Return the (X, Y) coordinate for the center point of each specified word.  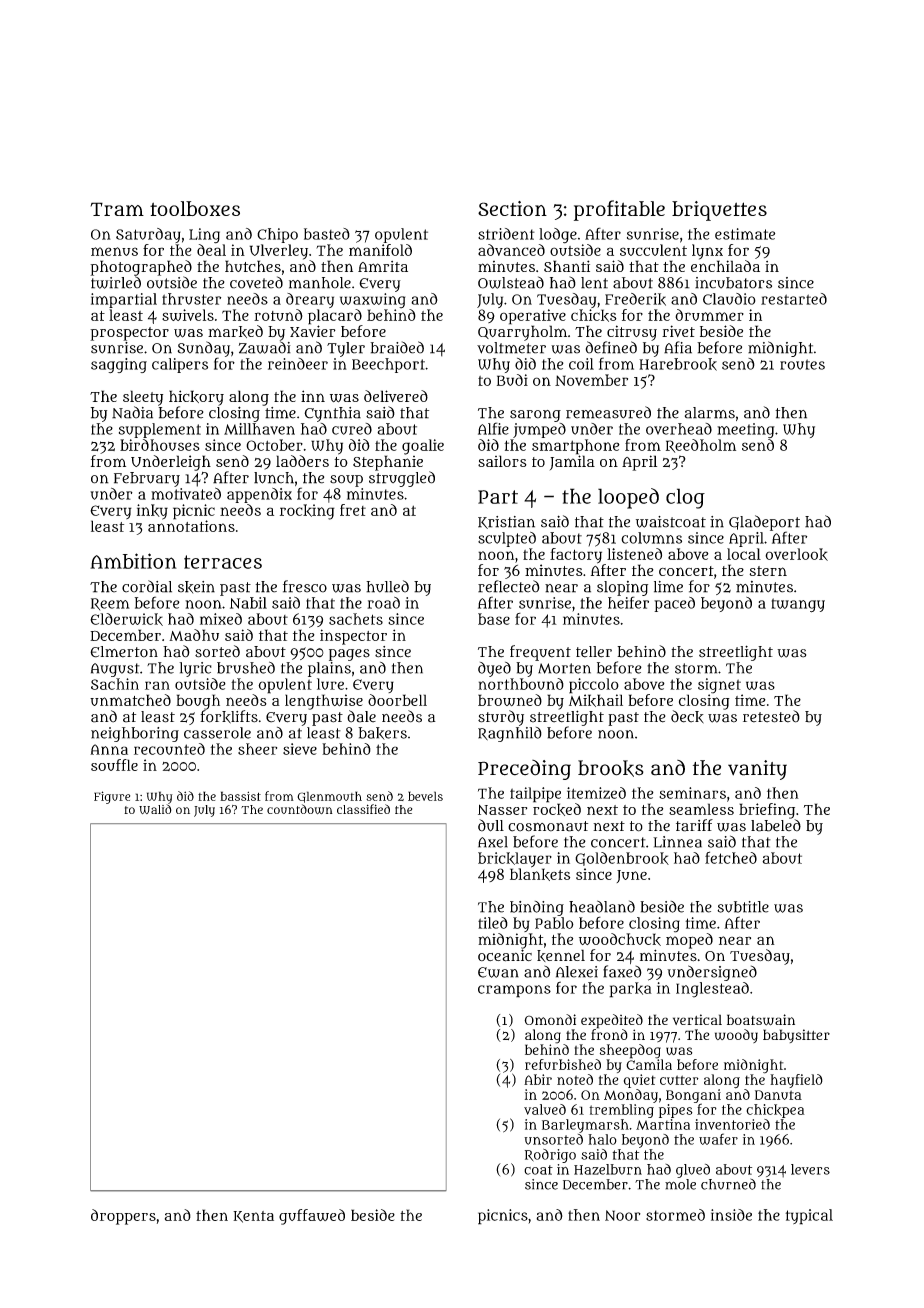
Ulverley (278, 252)
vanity (757, 770)
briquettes (719, 211)
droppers (123, 1217)
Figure (112, 797)
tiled (493, 923)
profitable (619, 210)
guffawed (312, 1217)
